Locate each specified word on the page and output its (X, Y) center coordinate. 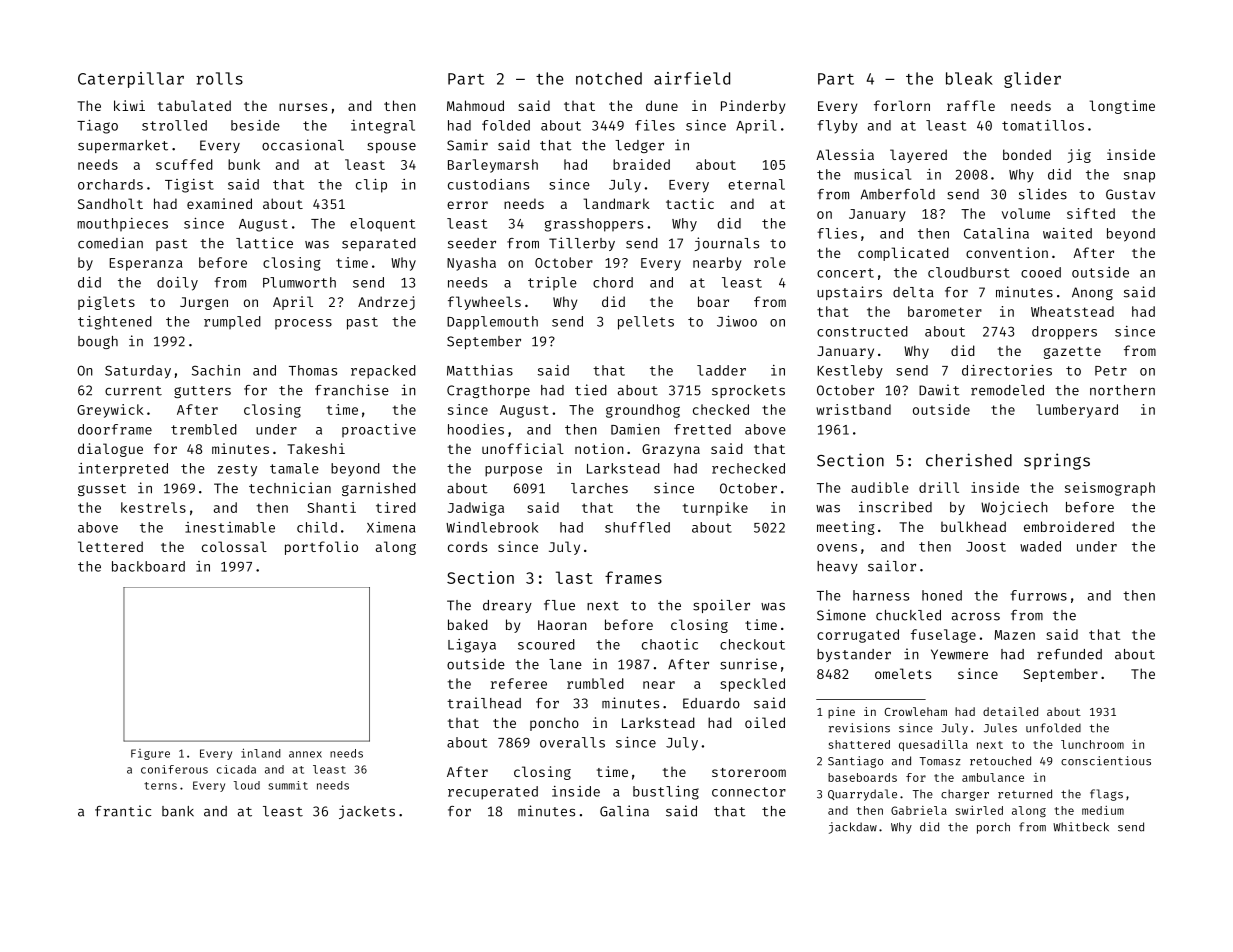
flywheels (484, 303)
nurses (303, 107)
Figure (150, 754)
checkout (752, 644)
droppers (1064, 333)
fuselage (943, 636)
